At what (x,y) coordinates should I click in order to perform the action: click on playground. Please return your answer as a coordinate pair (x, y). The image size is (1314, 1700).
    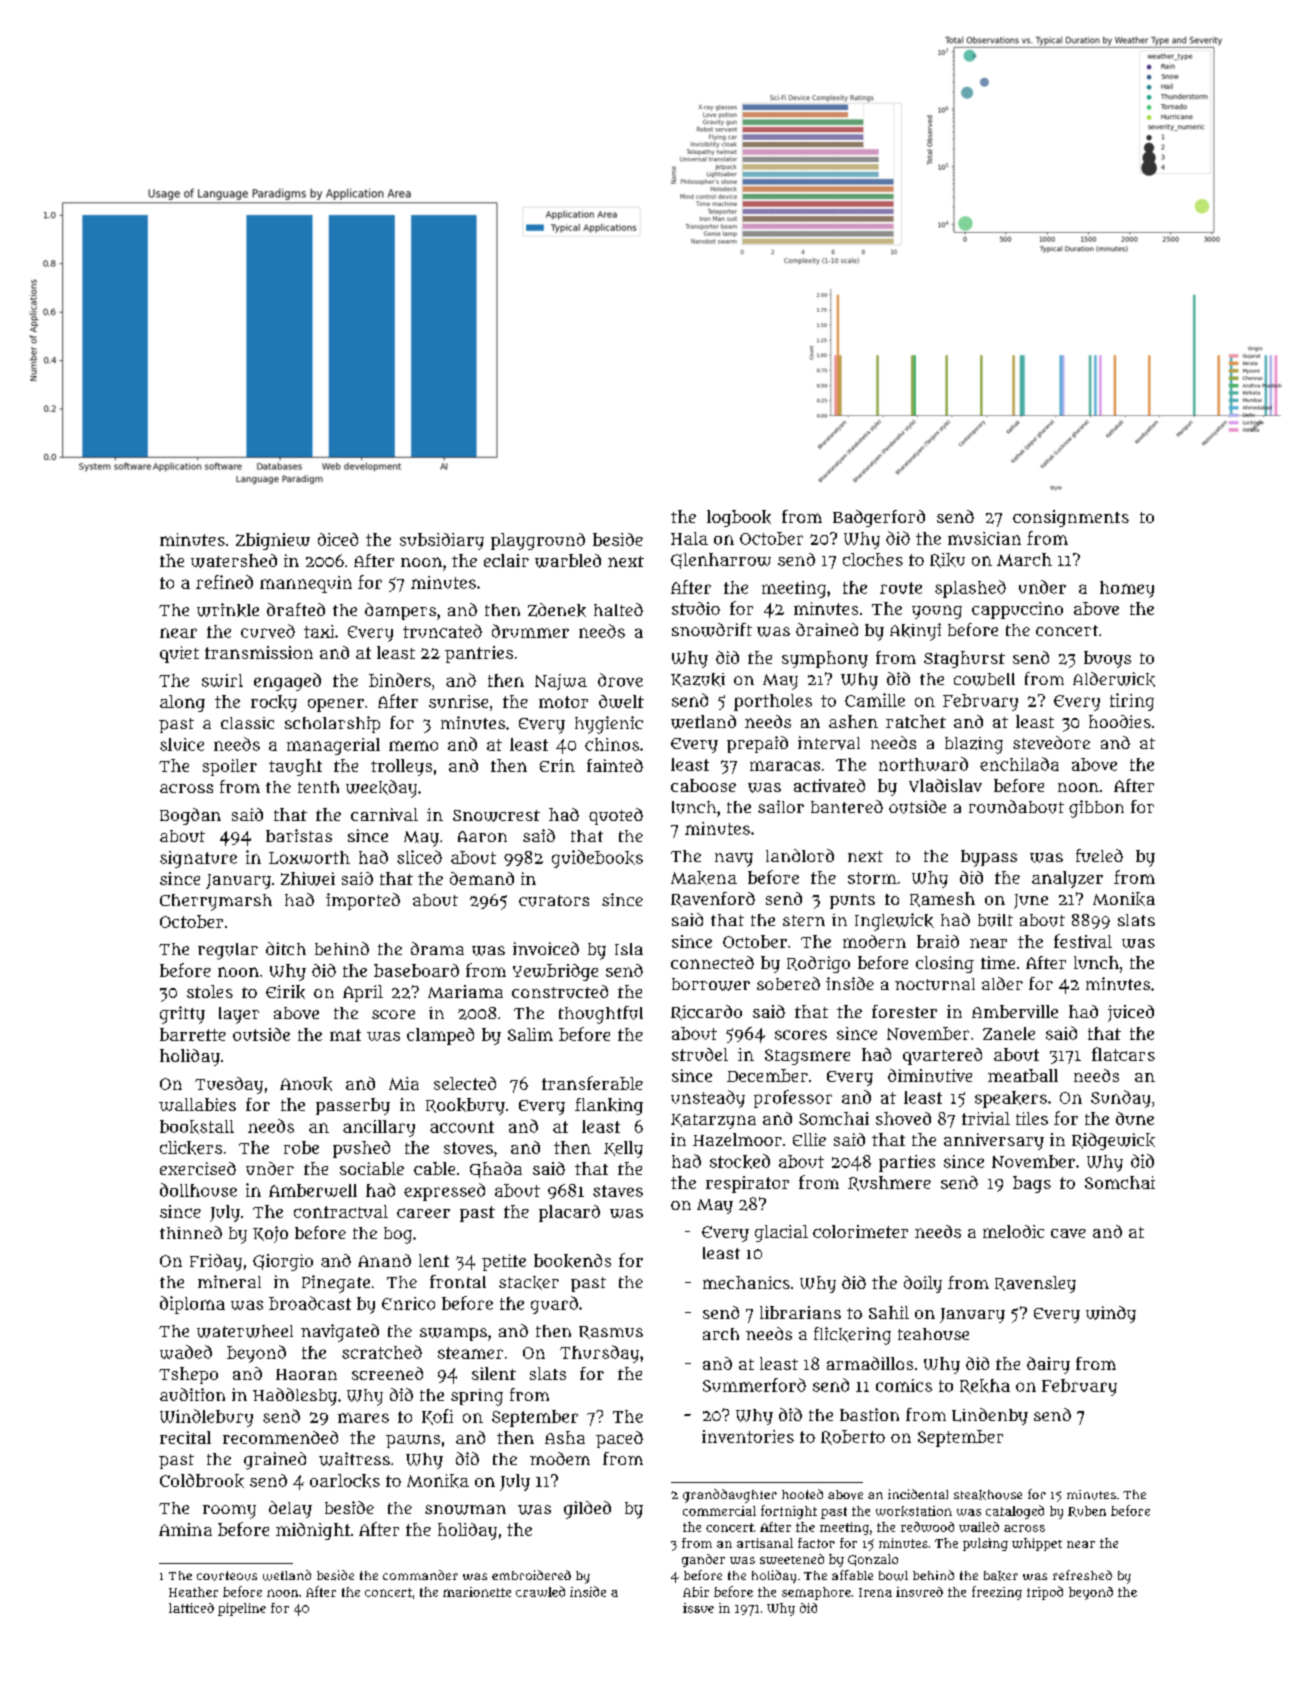
    Looking at the image, I should click on (538, 541).
